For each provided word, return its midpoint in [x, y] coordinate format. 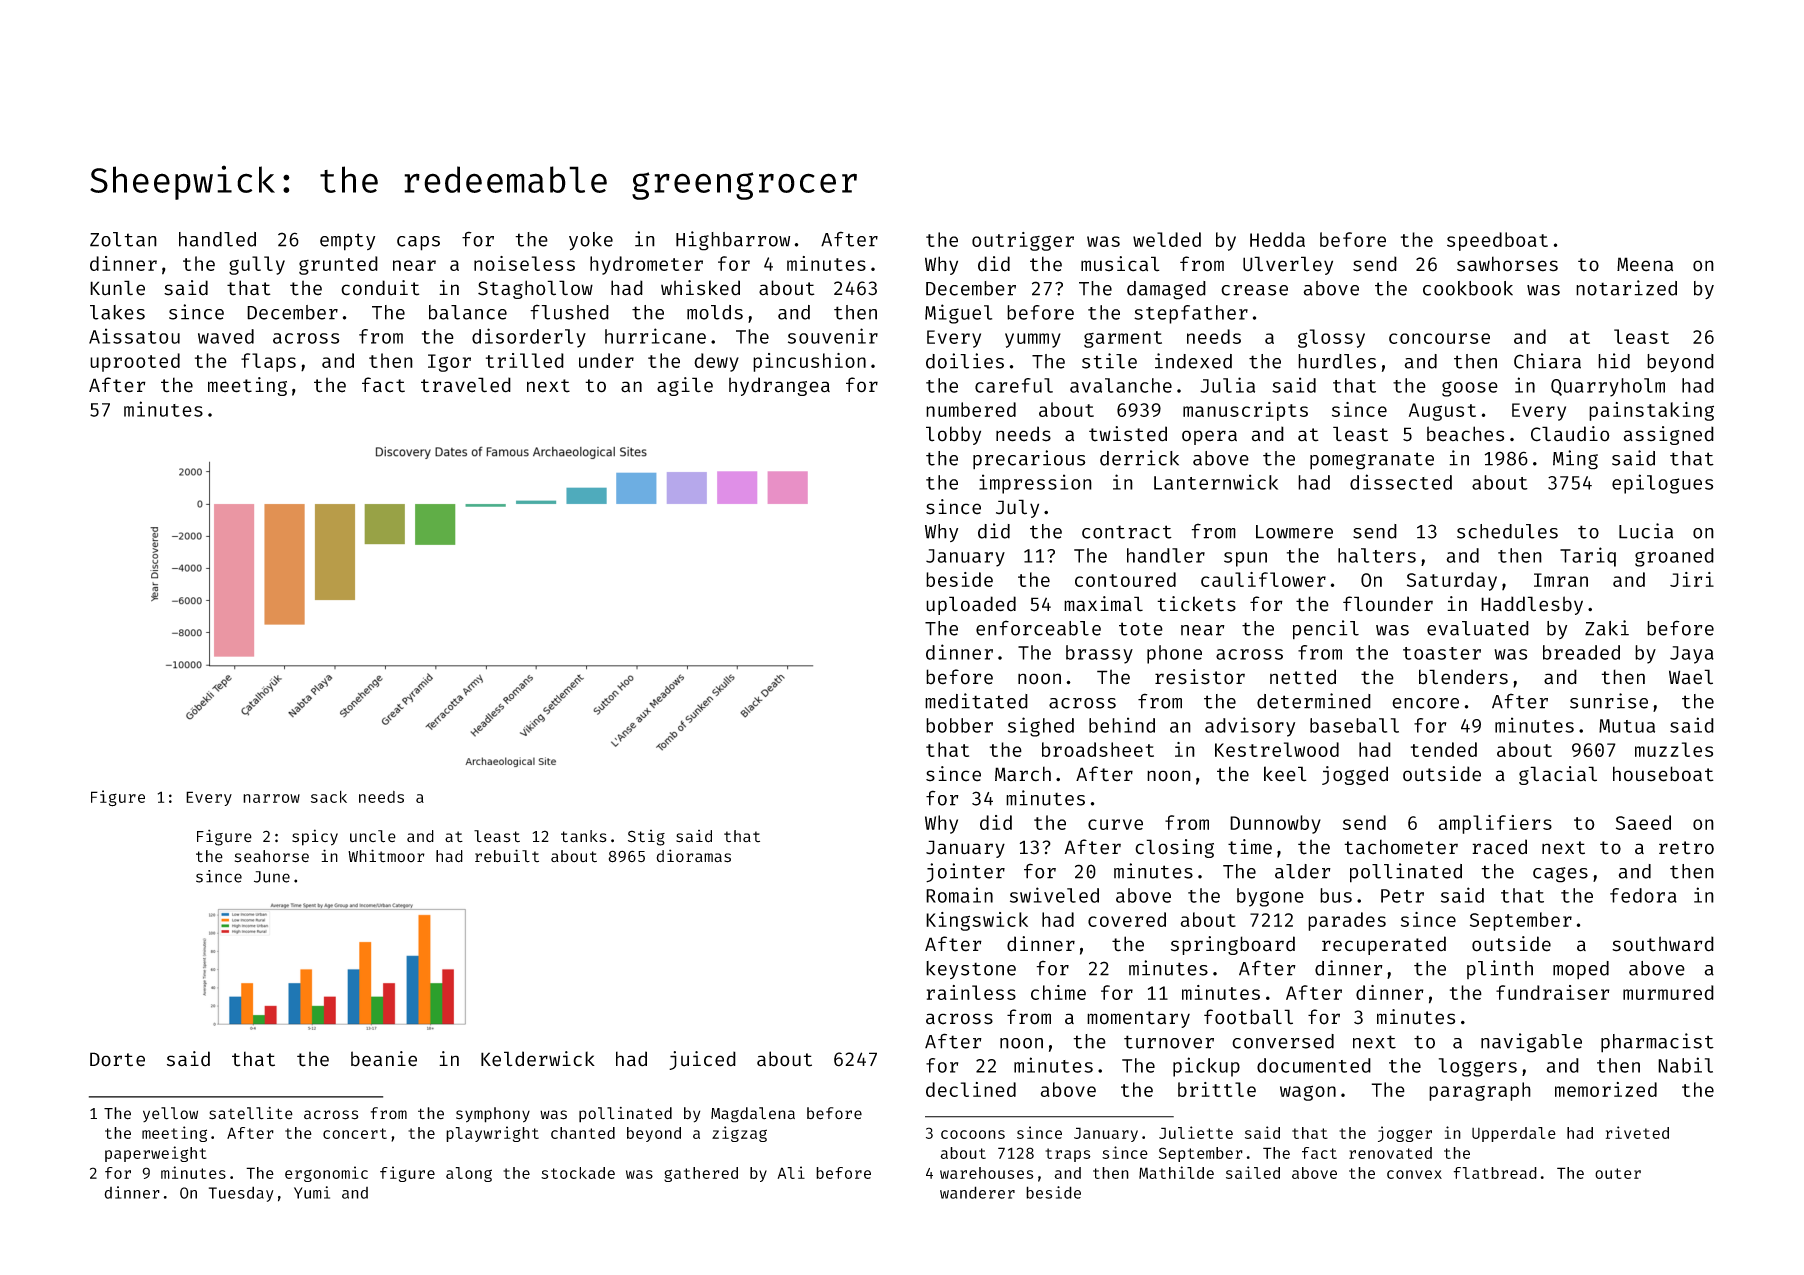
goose [1470, 389]
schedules [1507, 531]
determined [1314, 701]
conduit [380, 288]
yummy [1033, 340]
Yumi [312, 1192]
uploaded [971, 605]
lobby [953, 435]
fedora [1643, 895]
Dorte [117, 1059]
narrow [271, 798]
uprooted [135, 362]
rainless [971, 992]
